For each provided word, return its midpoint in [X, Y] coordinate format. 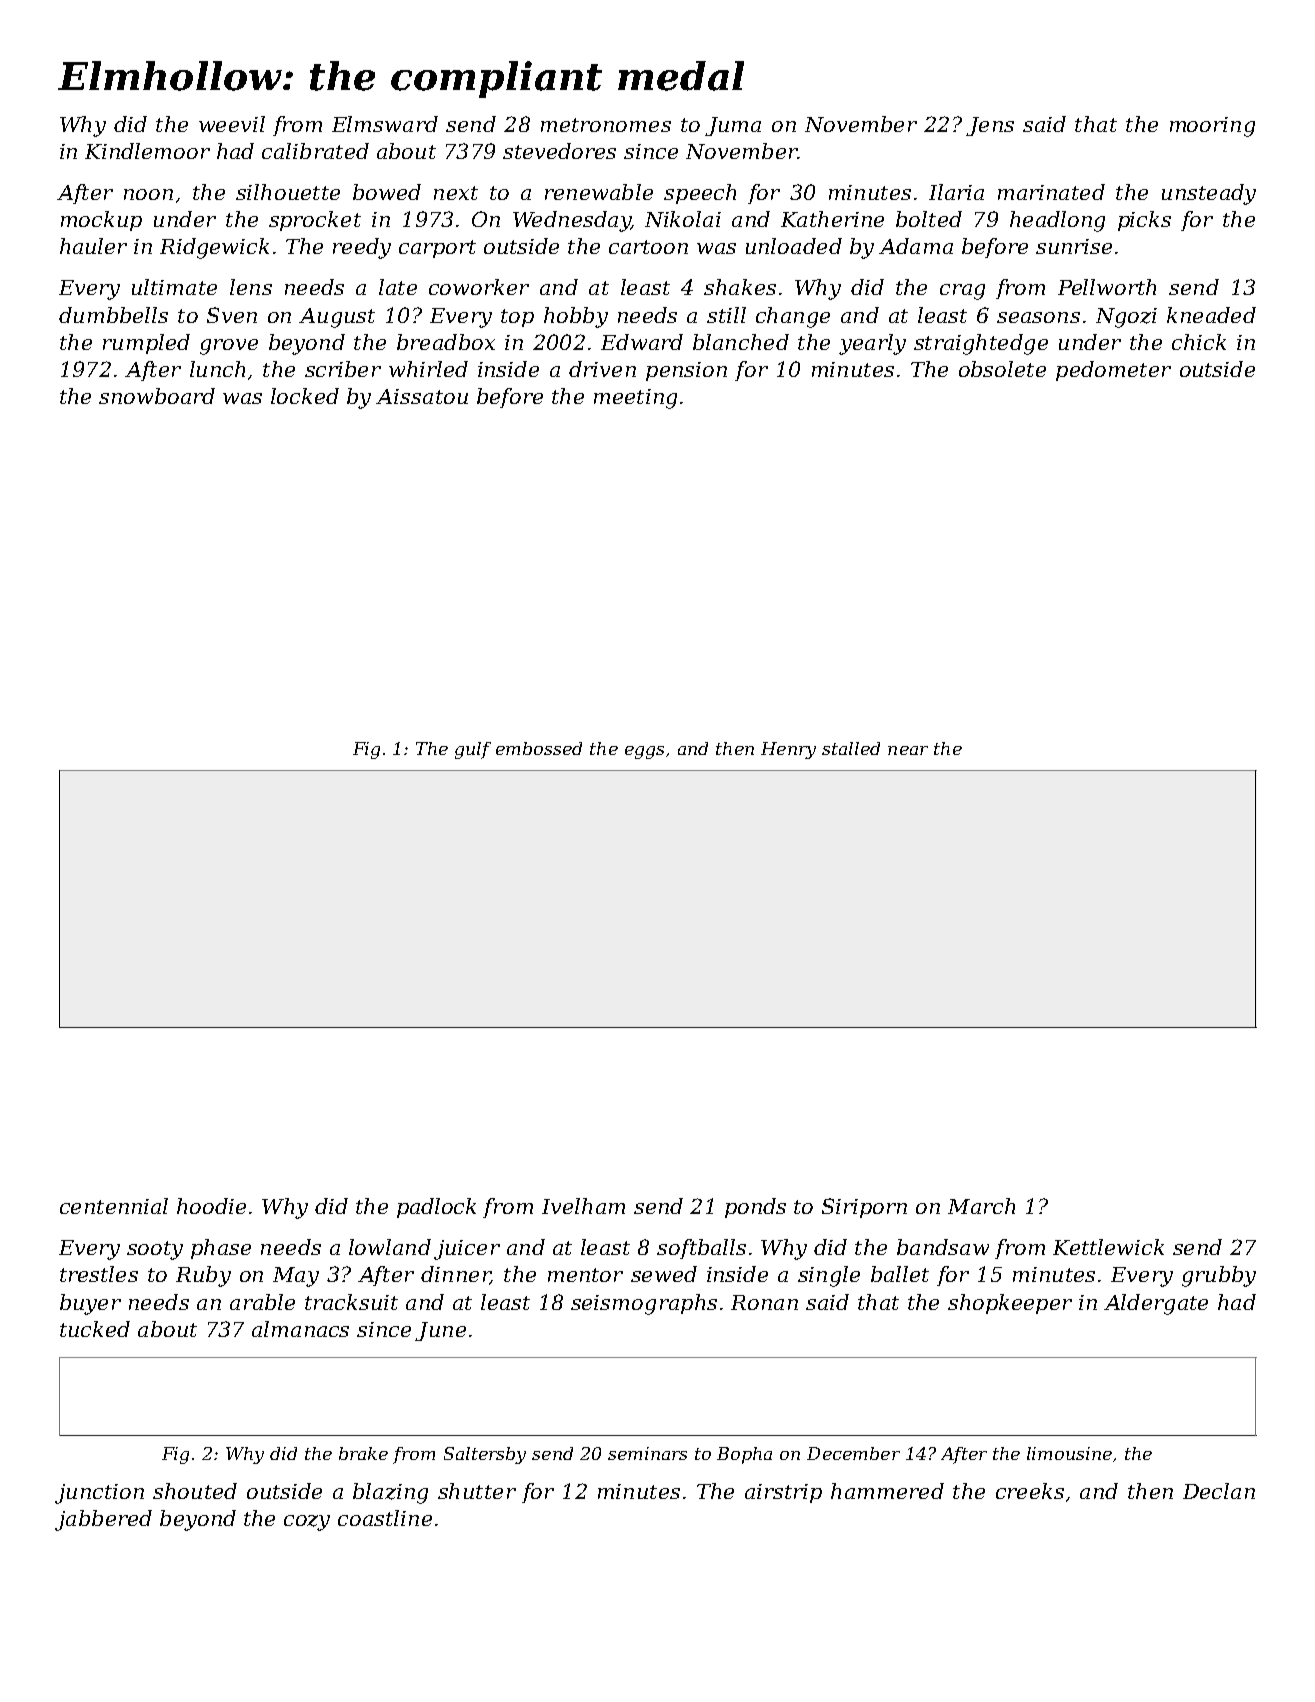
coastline [385, 1518]
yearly [872, 344]
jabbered [103, 1520]
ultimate [174, 287]
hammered [887, 1491]
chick [1199, 342]
